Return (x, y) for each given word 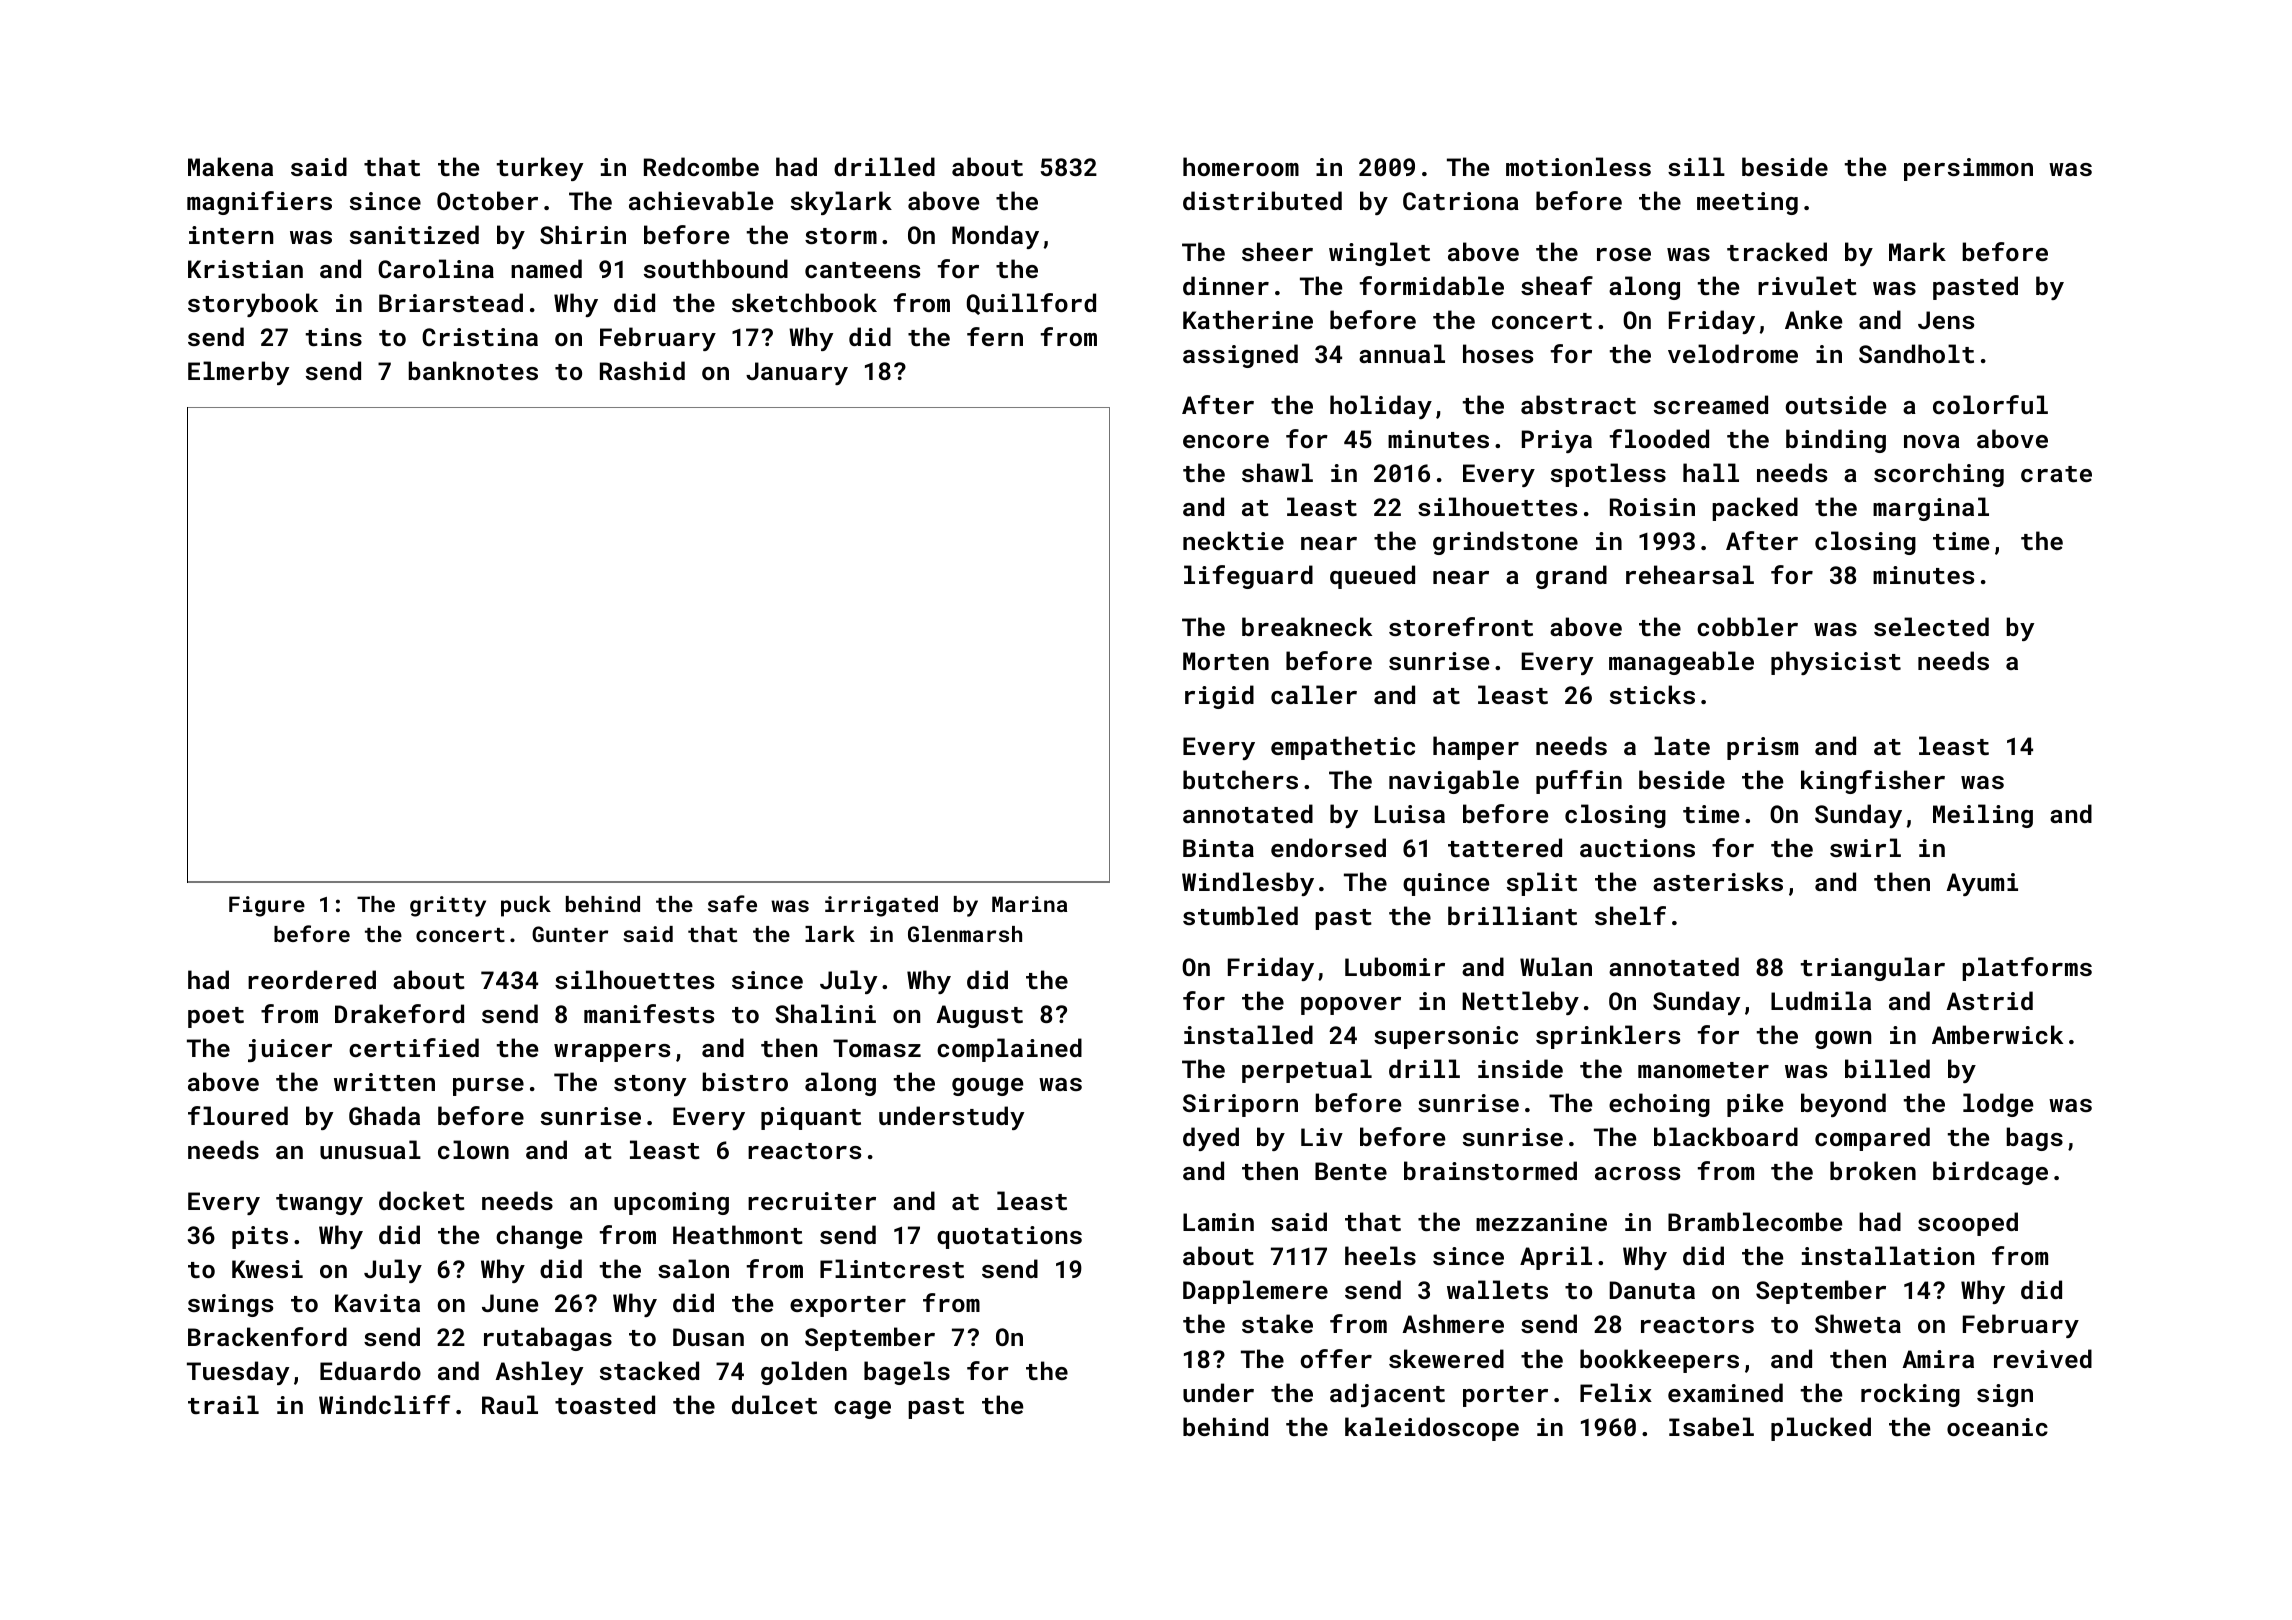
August (979, 1016)
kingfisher (1873, 782)
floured (238, 1115)
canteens (862, 270)
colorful (1990, 404)
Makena (230, 166)
